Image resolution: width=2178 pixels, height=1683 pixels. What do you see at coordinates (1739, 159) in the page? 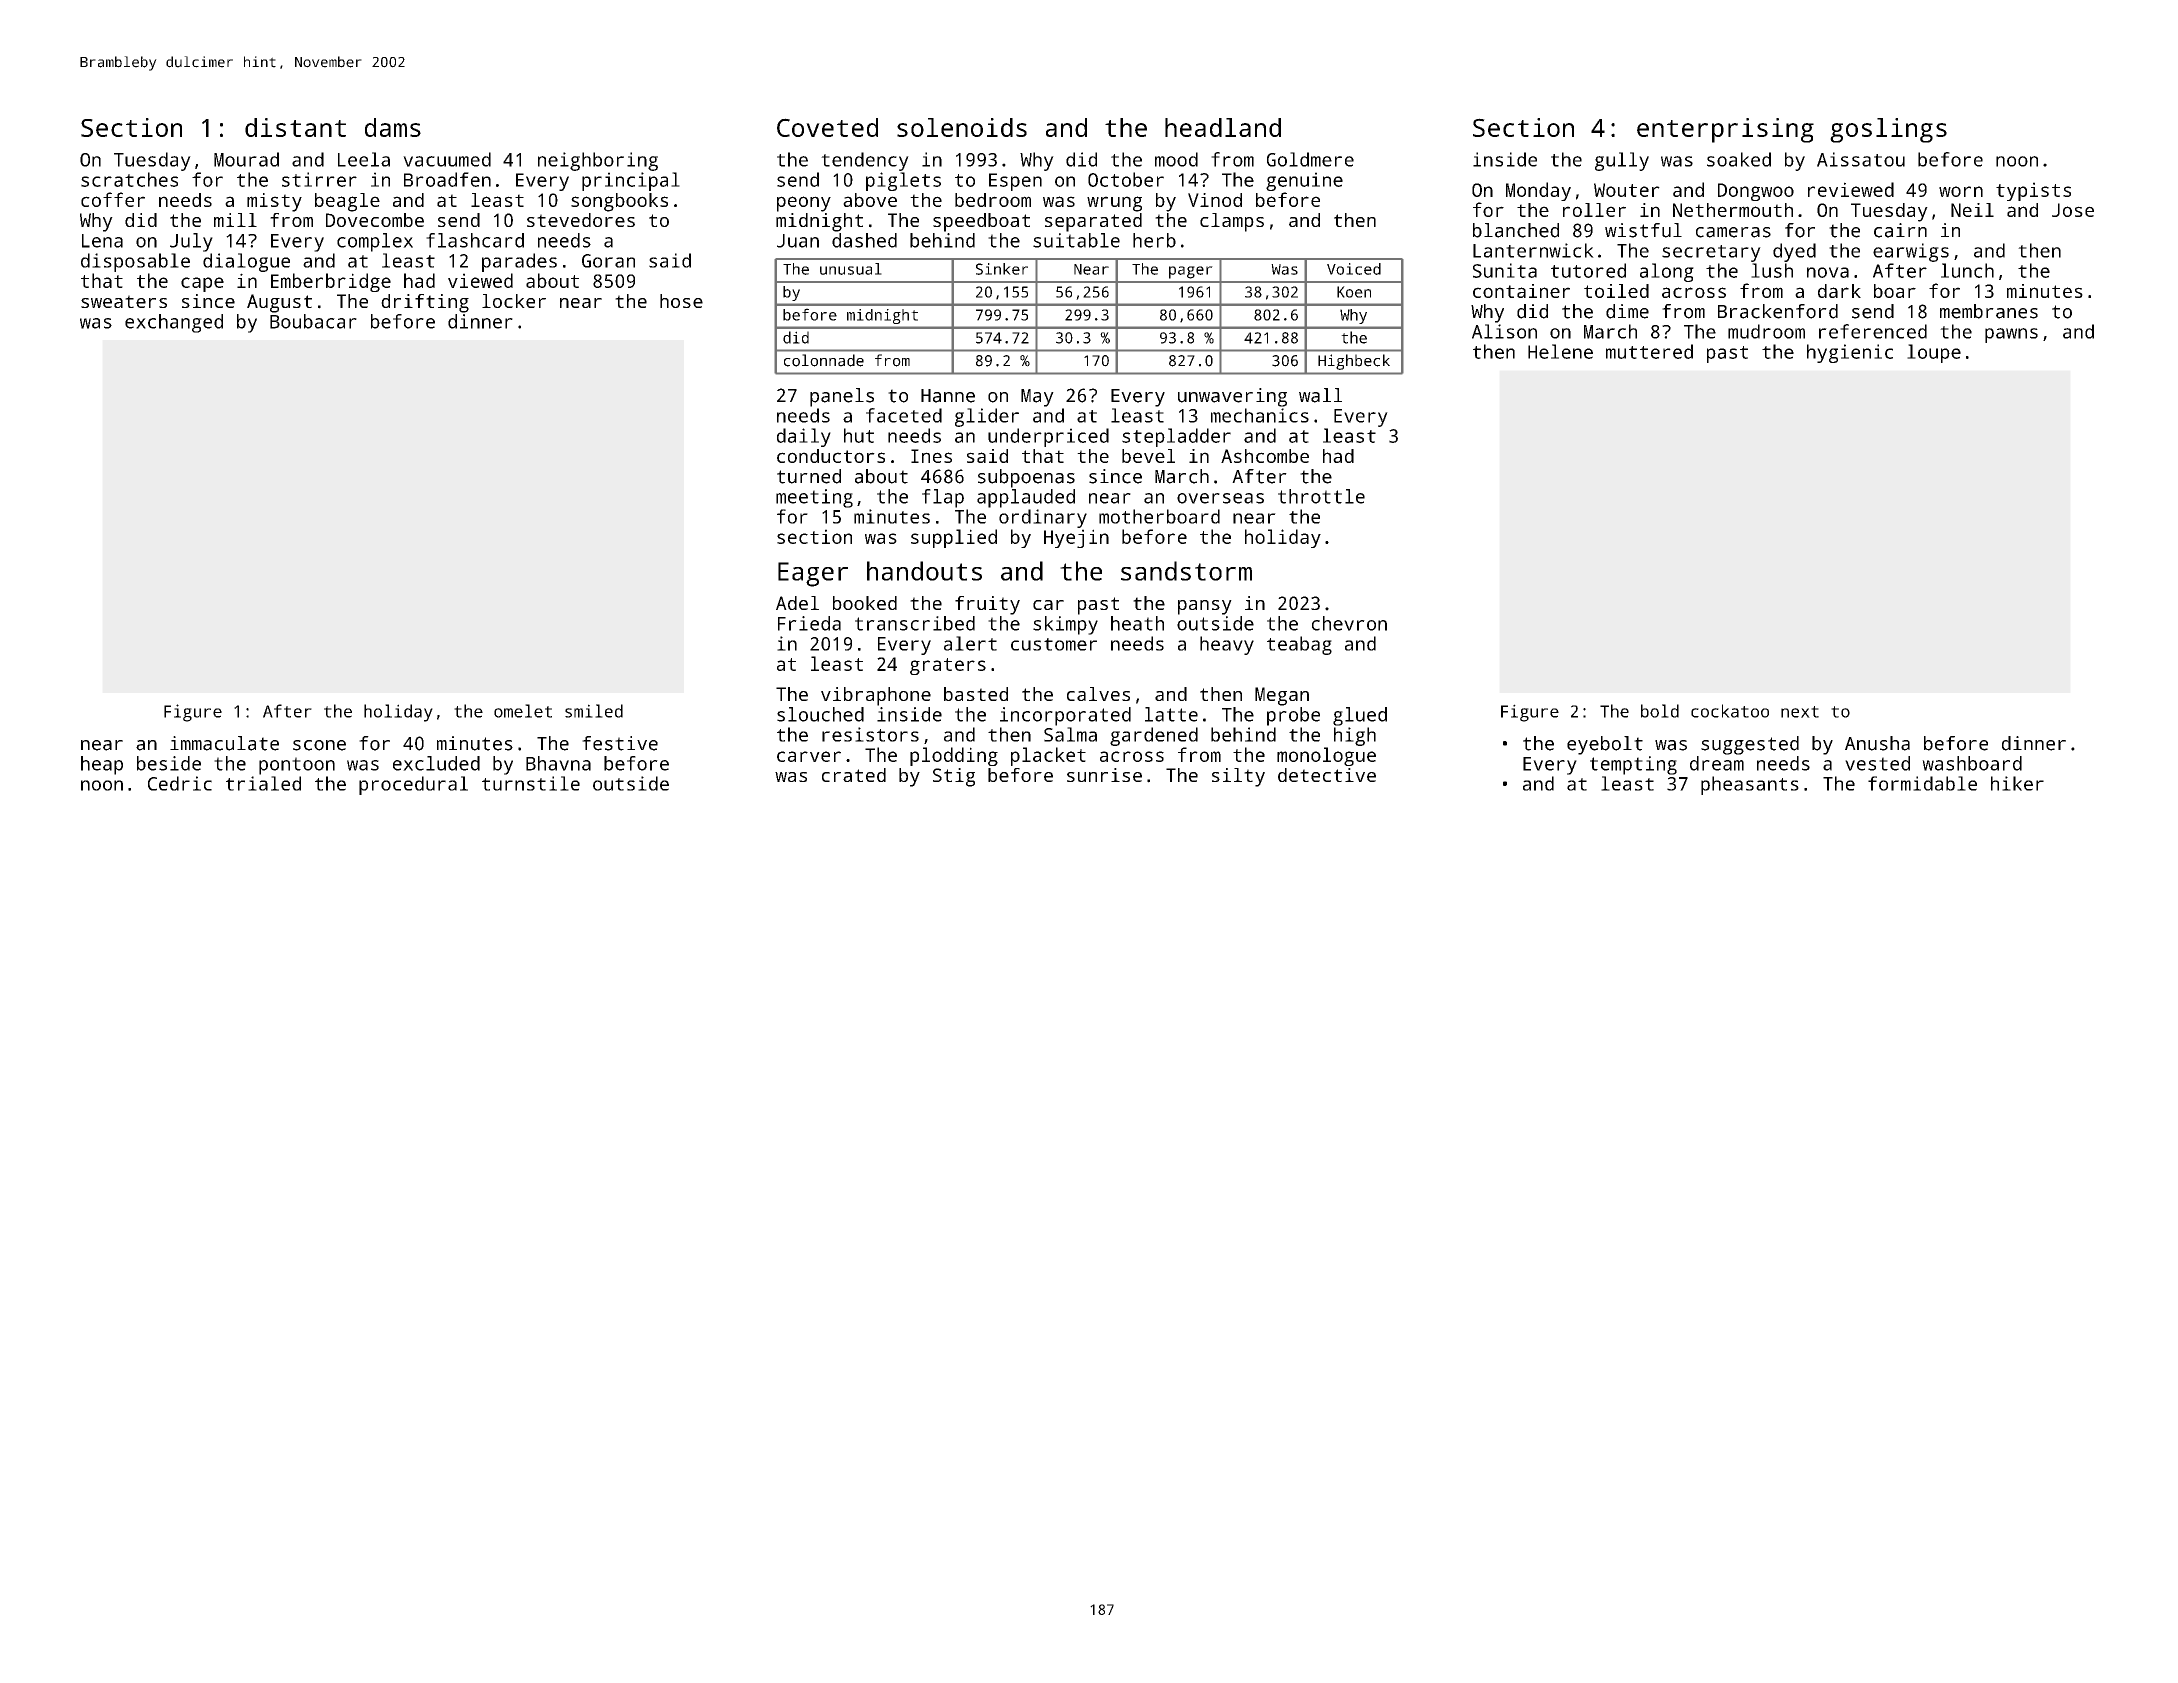
I see `soaked` at bounding box center [1739, 159].
